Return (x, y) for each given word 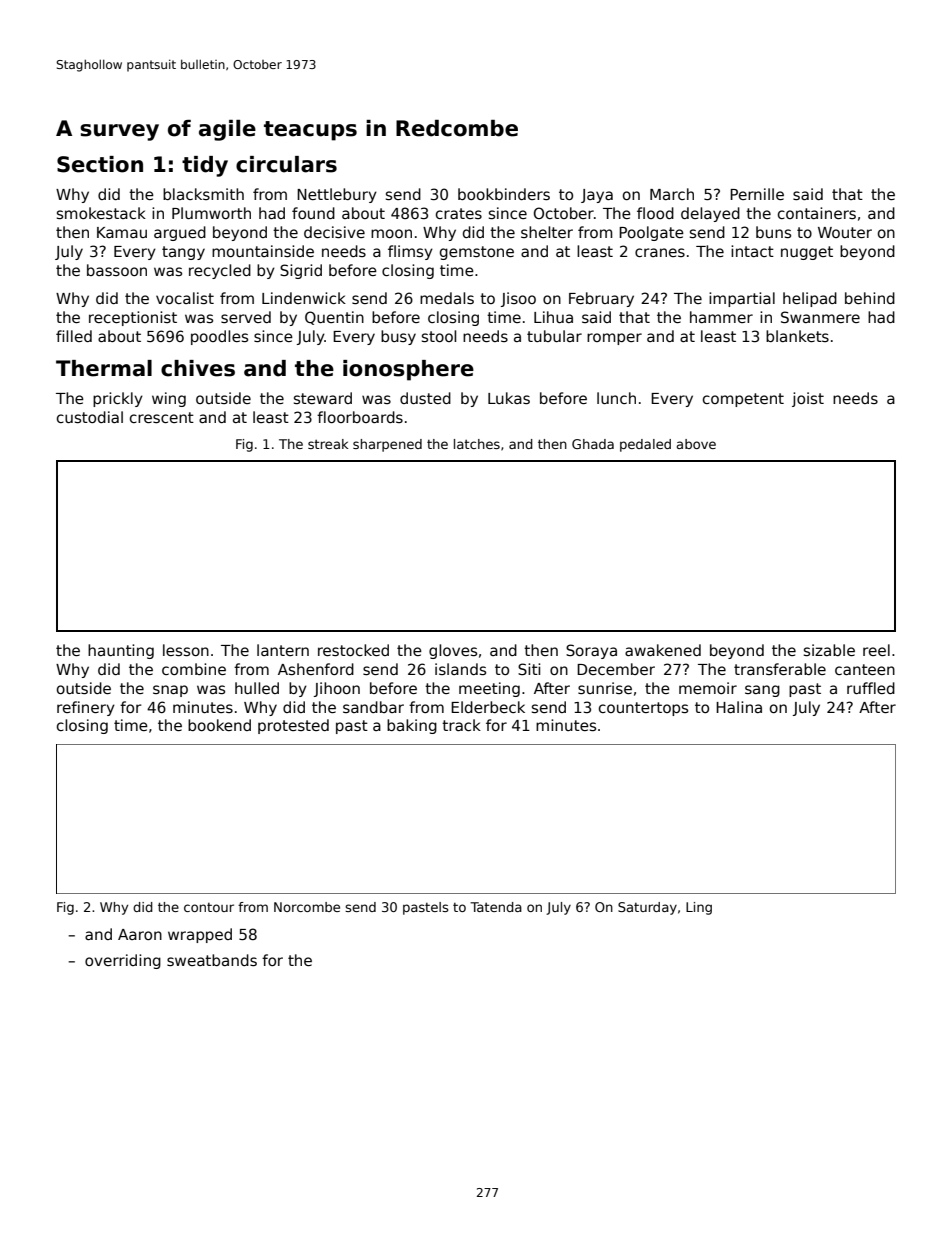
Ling (699, 908)
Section (100, 164)
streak (328, 444)
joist (808, 399)
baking (412, 726)
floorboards (360, 417)
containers (817, 213)
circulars (286, 164)
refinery (86, 708)
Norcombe (307, 907)
